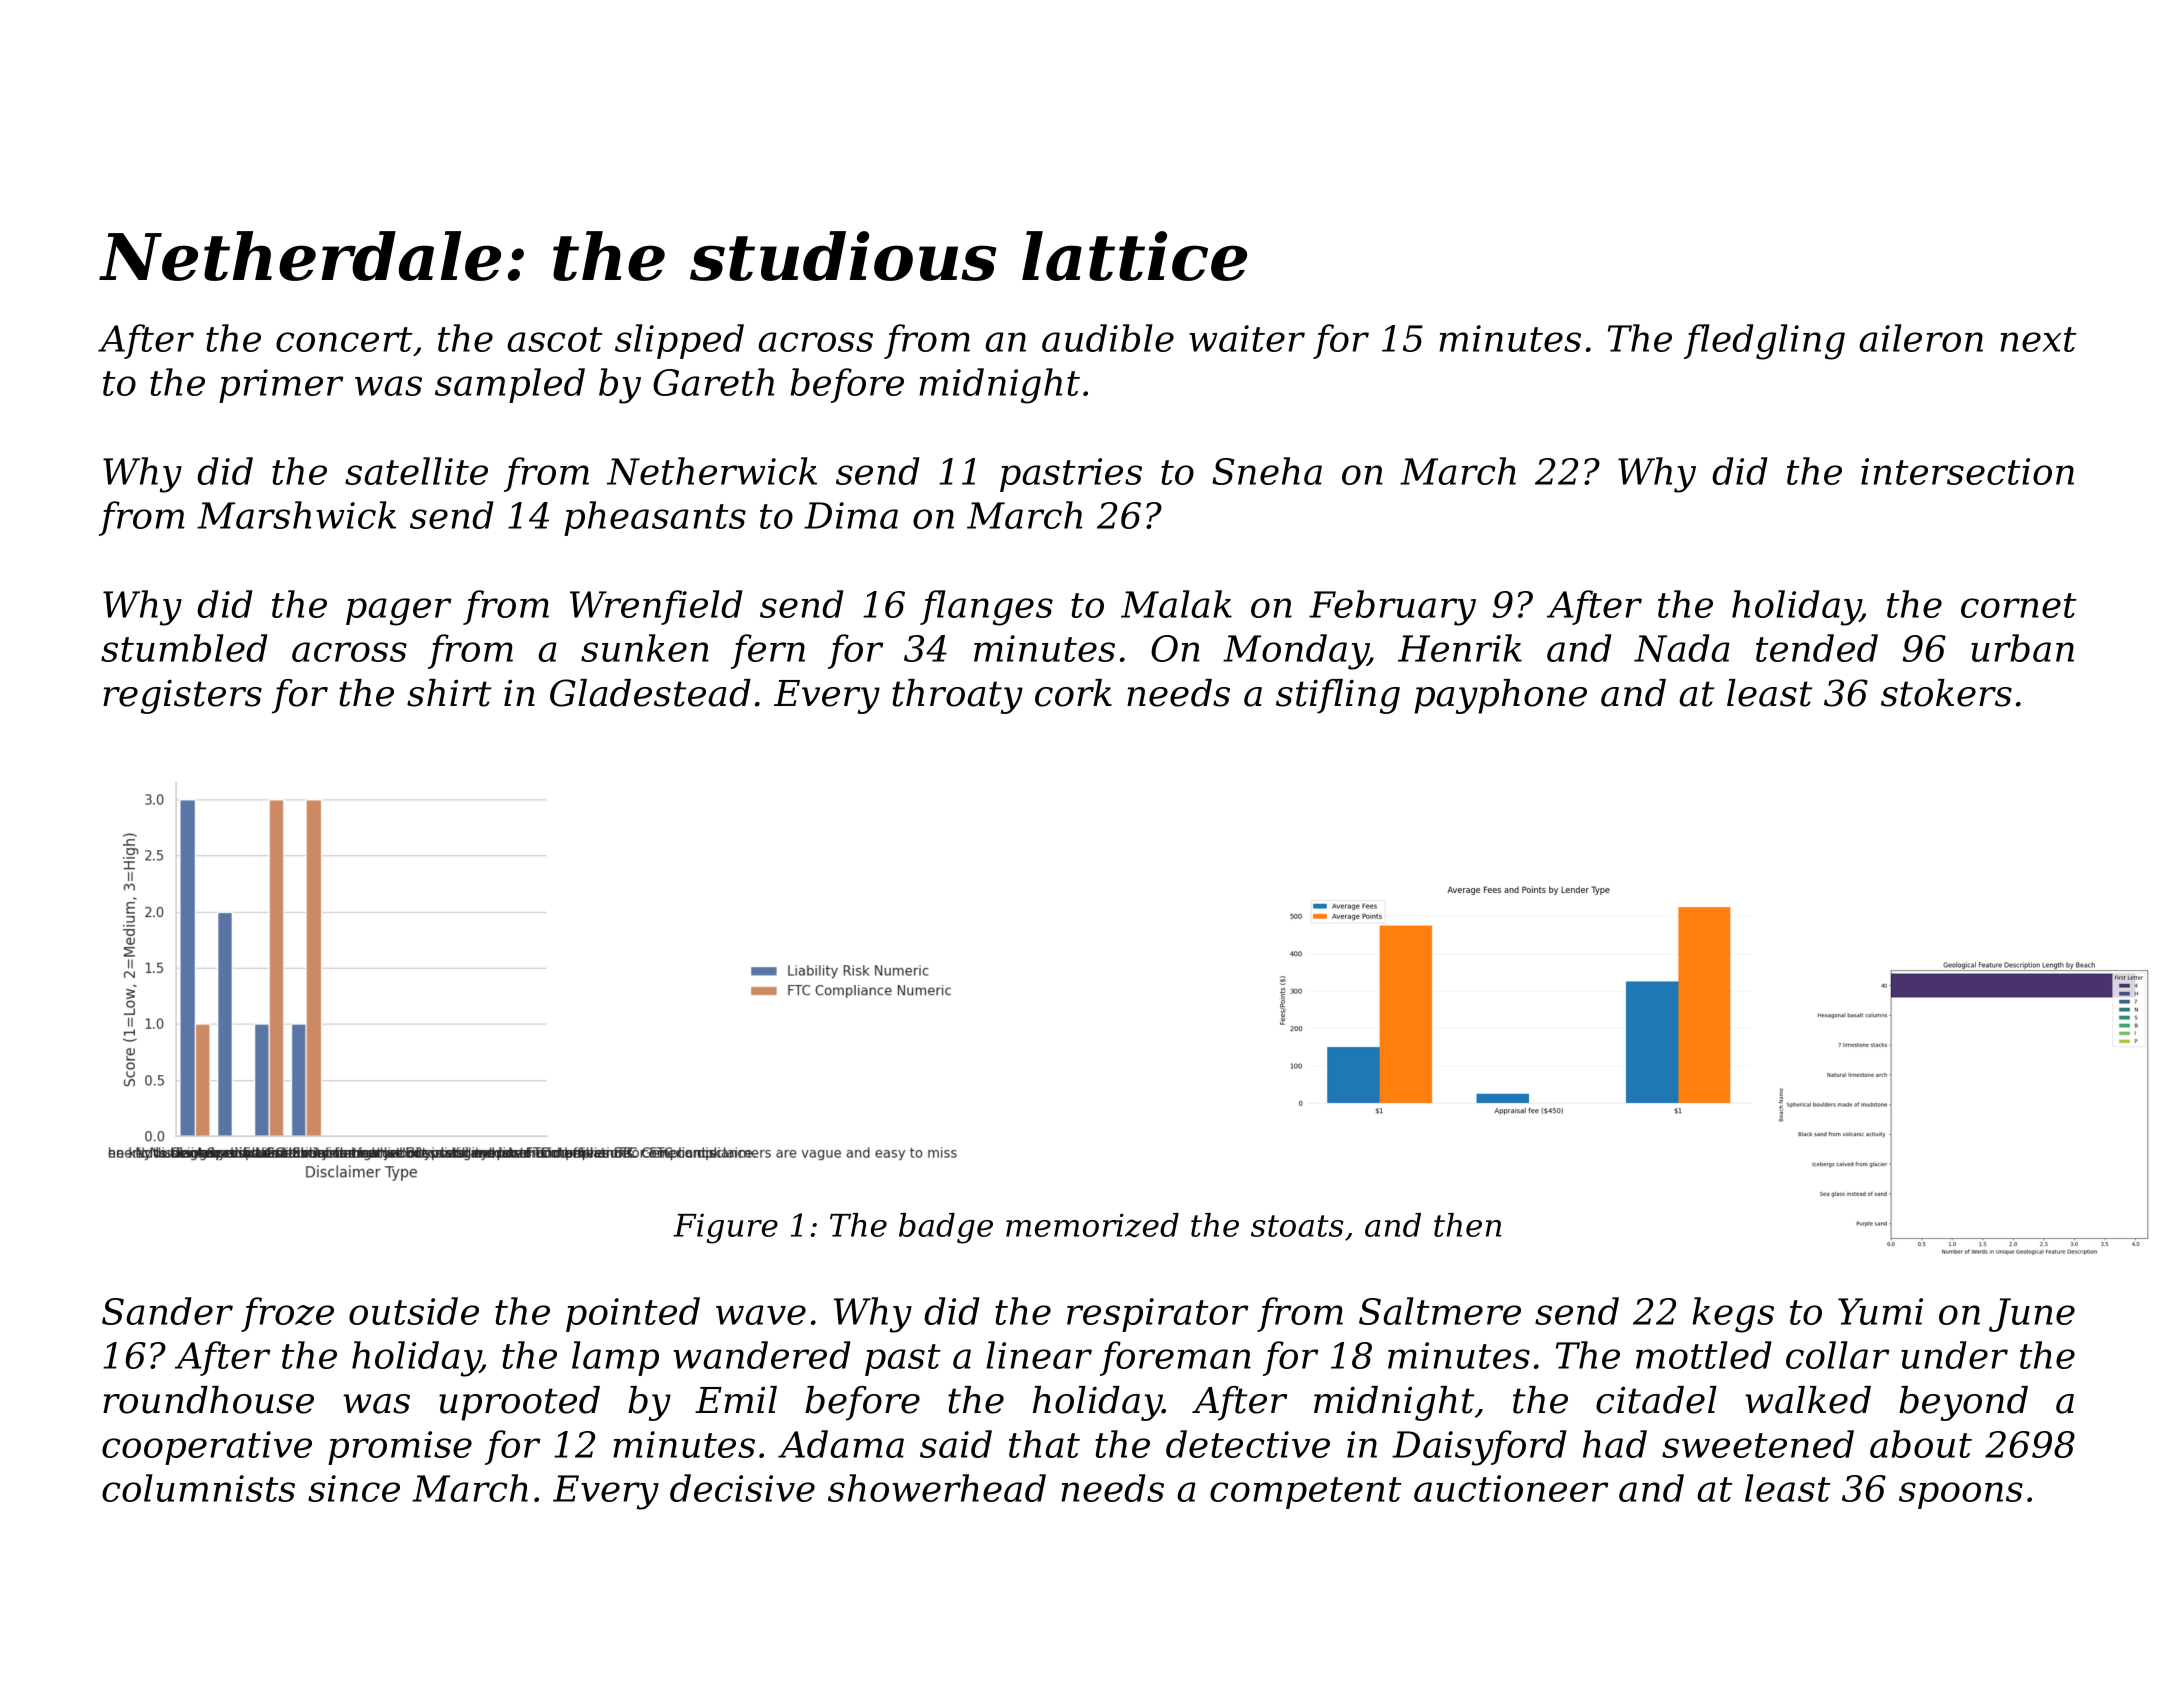  I want to click on audible, so click(1108, 338).
